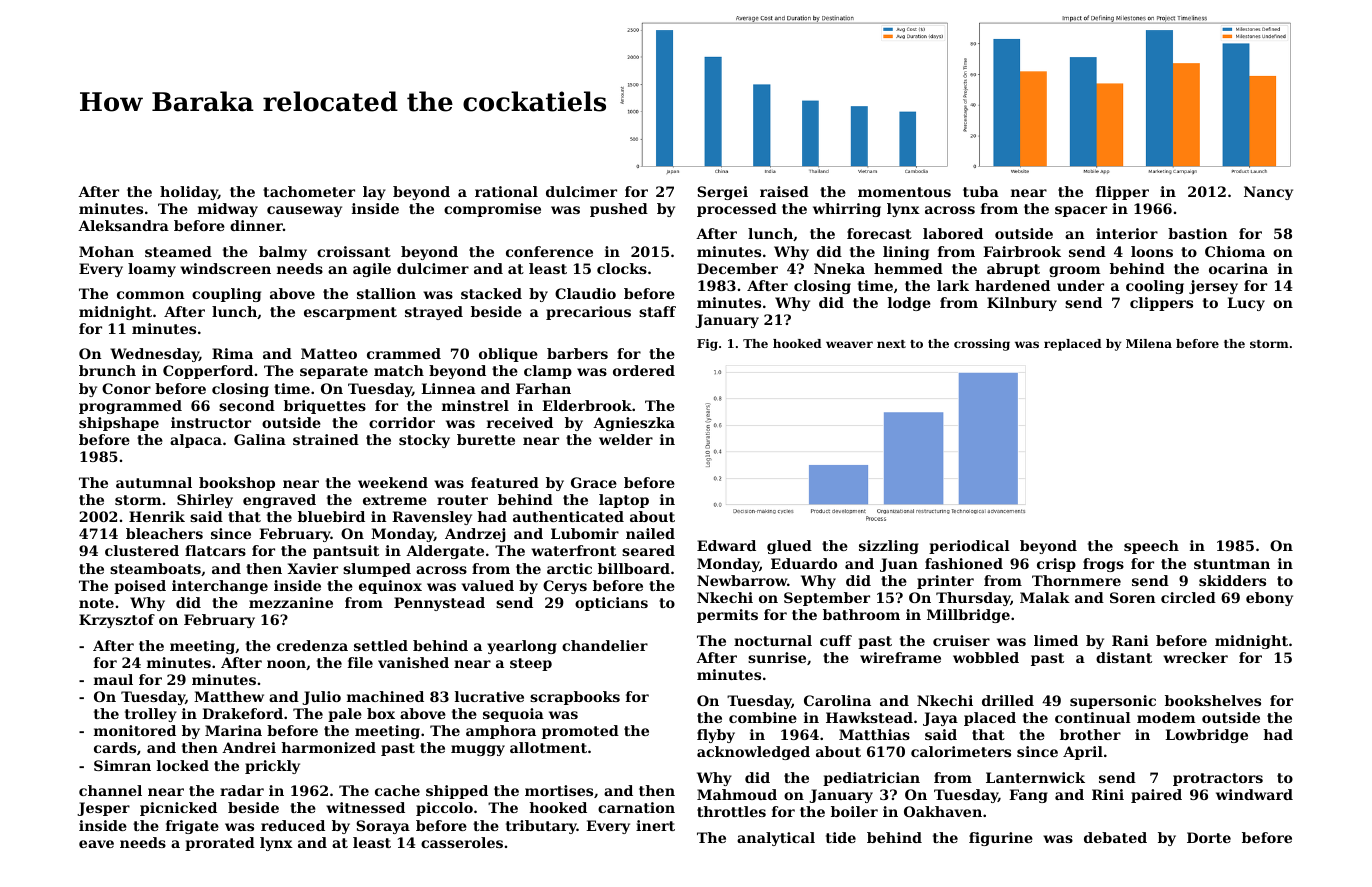 The image size is (1372, 887). Describe the element at coordinates (196, 441) in the screenshot. I see `alpaca` at that location.
